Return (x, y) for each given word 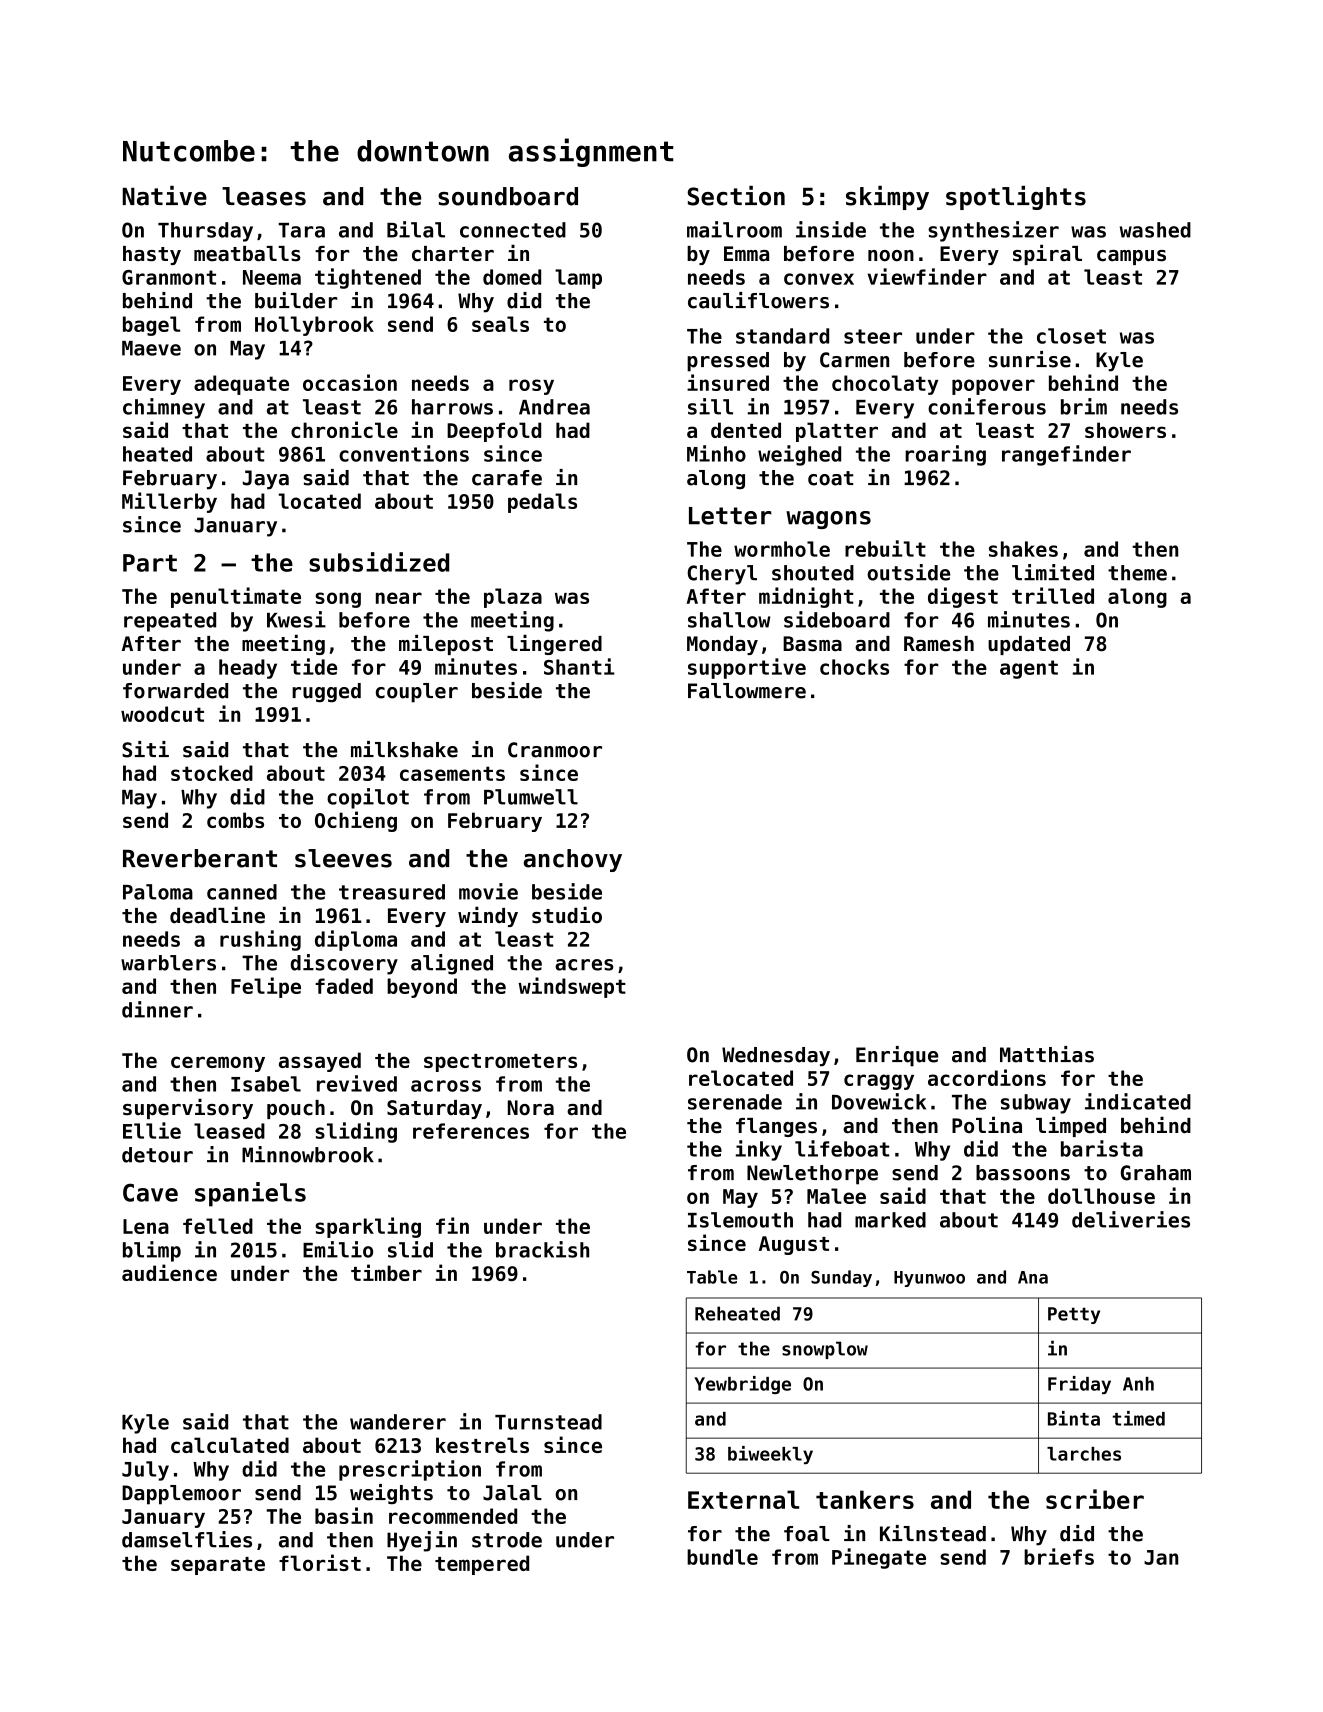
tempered (482, 1565)
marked (890, 1220)
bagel (151, 326)
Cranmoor (555, 750)
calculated (230, 1445)
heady (248, 669)
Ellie (152, 1130)
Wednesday (776, 1057)
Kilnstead (933, 1533)
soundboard (508, 196)
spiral (1047, 254)
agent (1029, 669)
